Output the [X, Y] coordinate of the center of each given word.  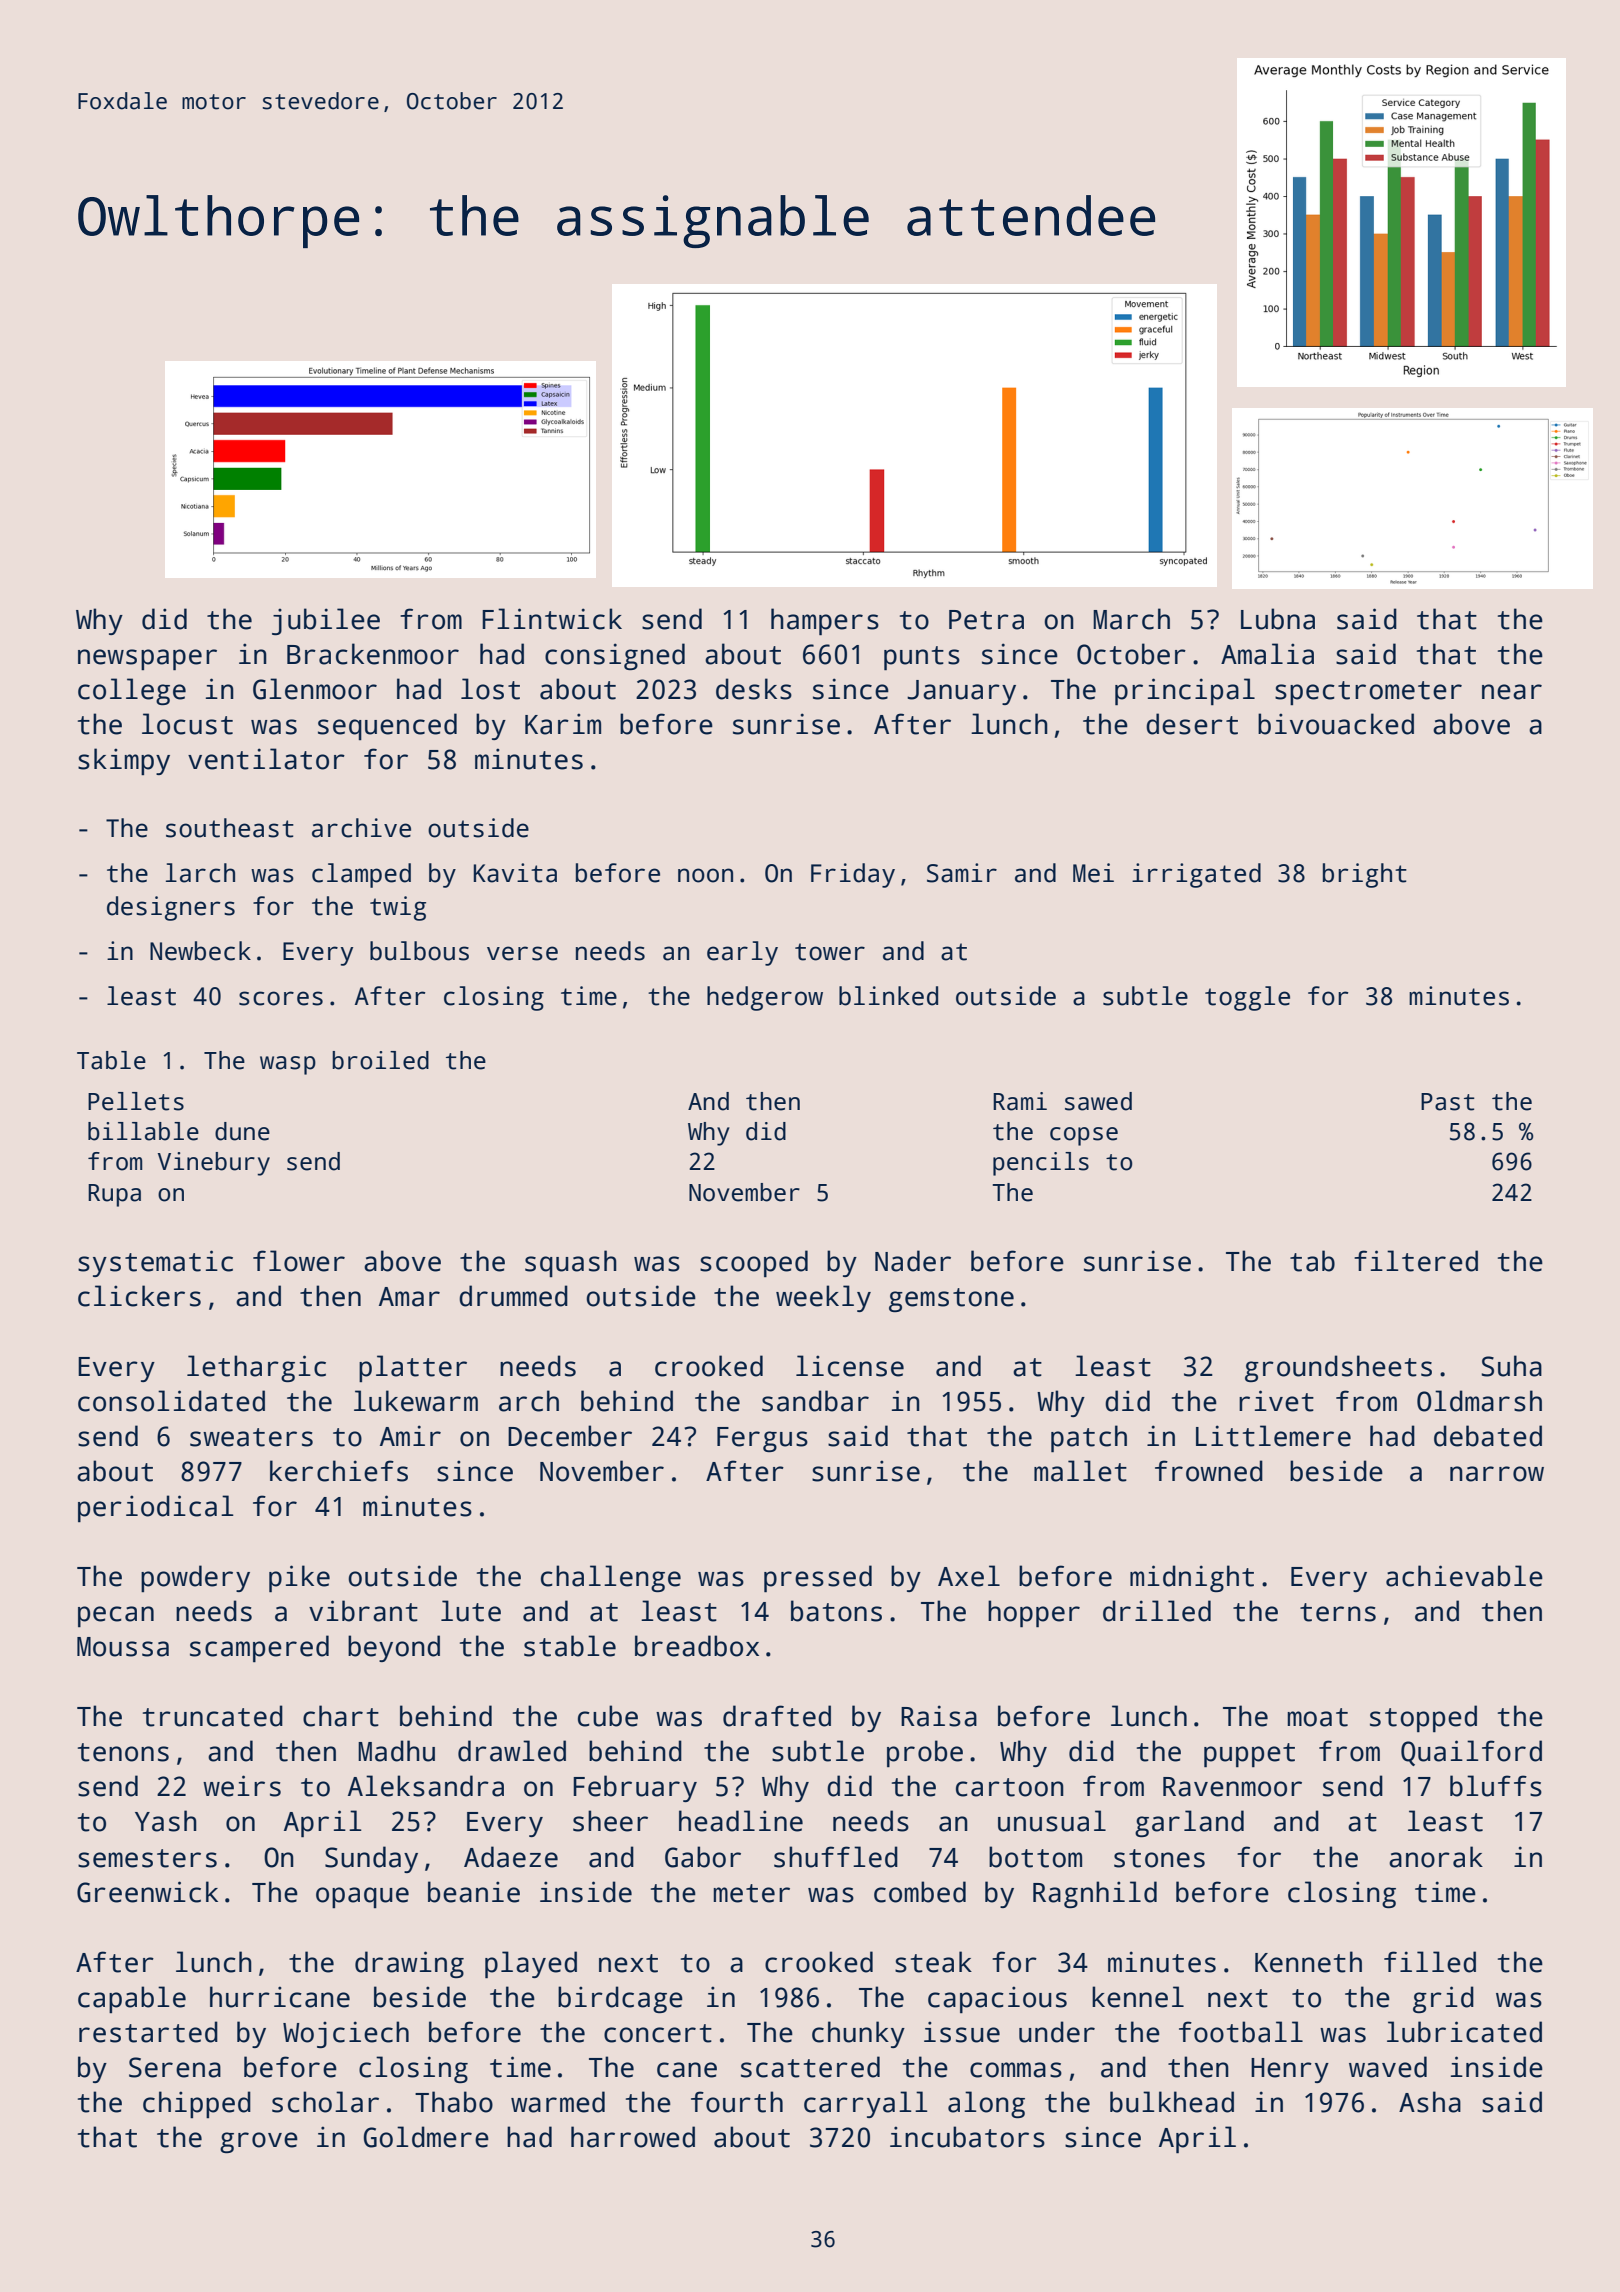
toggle [1247, 998]
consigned [615, 656]
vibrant [363, 1611]
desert [1192, 724]
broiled [380, 1060]
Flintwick [552, 619]
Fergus [762, 1439]
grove [259, 2142]
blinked [888, 996]
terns [1338, 1612]
